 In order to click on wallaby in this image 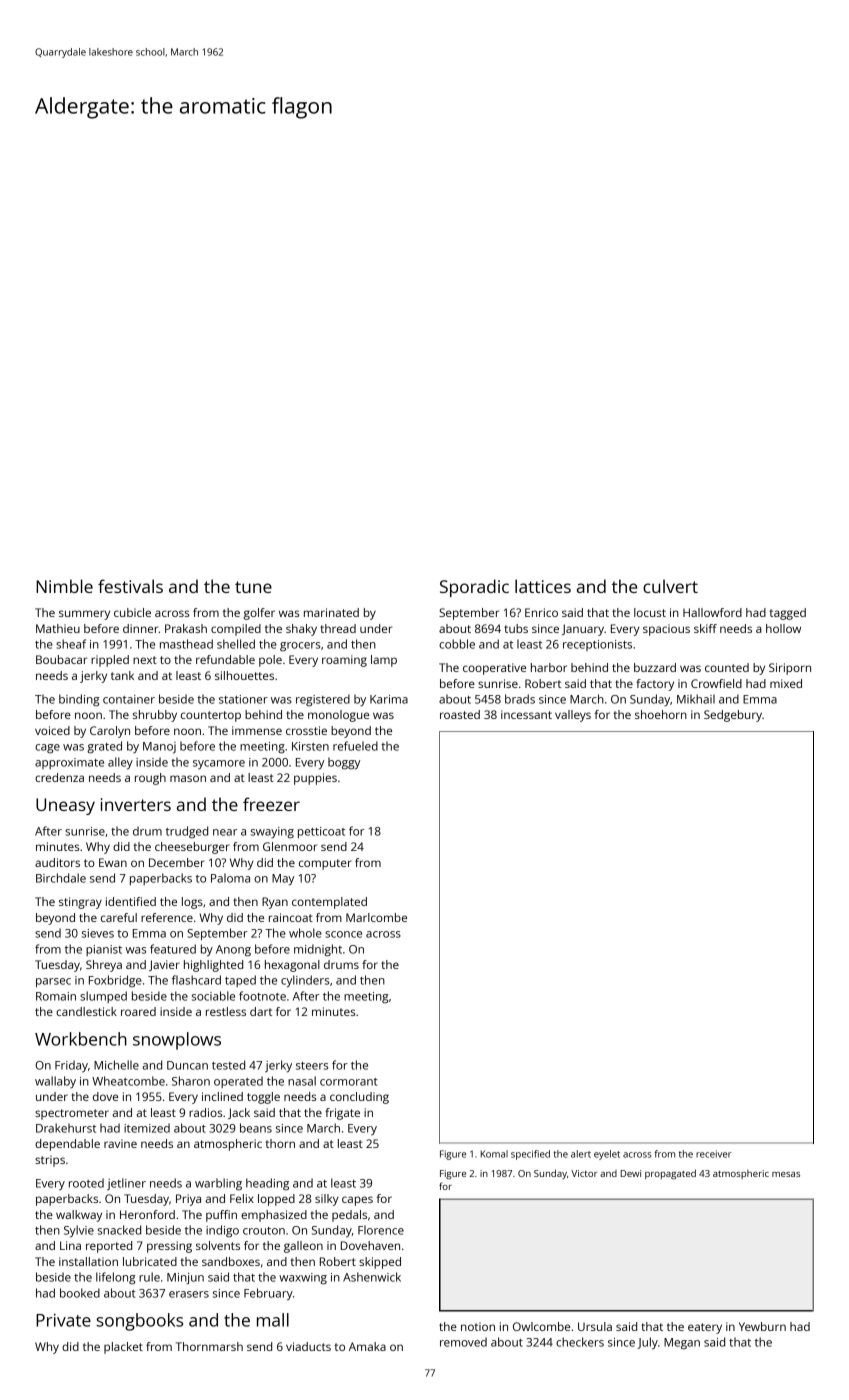, I will do `click(55, 1082)`.
